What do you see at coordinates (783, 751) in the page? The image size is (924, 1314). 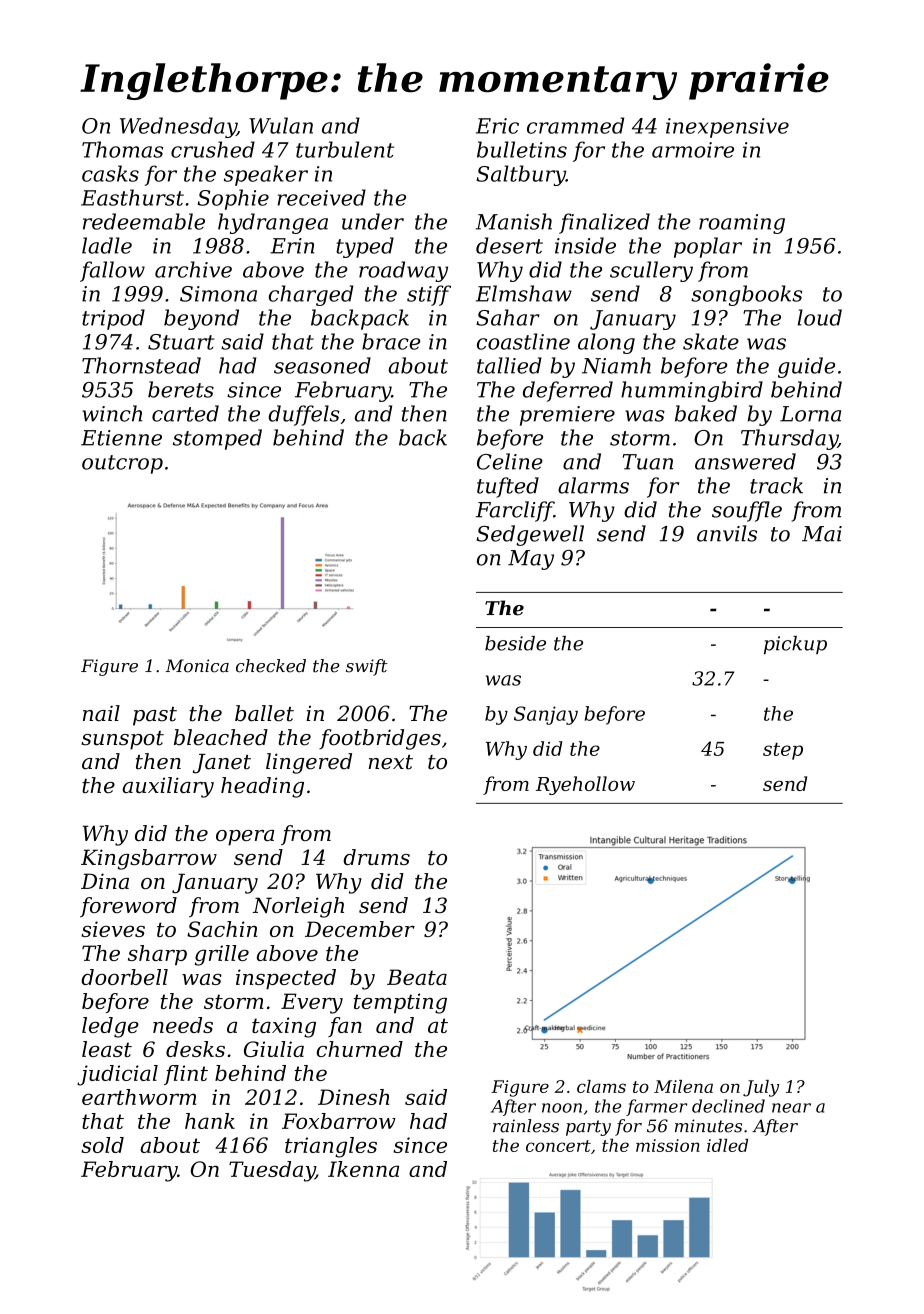 I see `step` at bounding box center [783, 751].
